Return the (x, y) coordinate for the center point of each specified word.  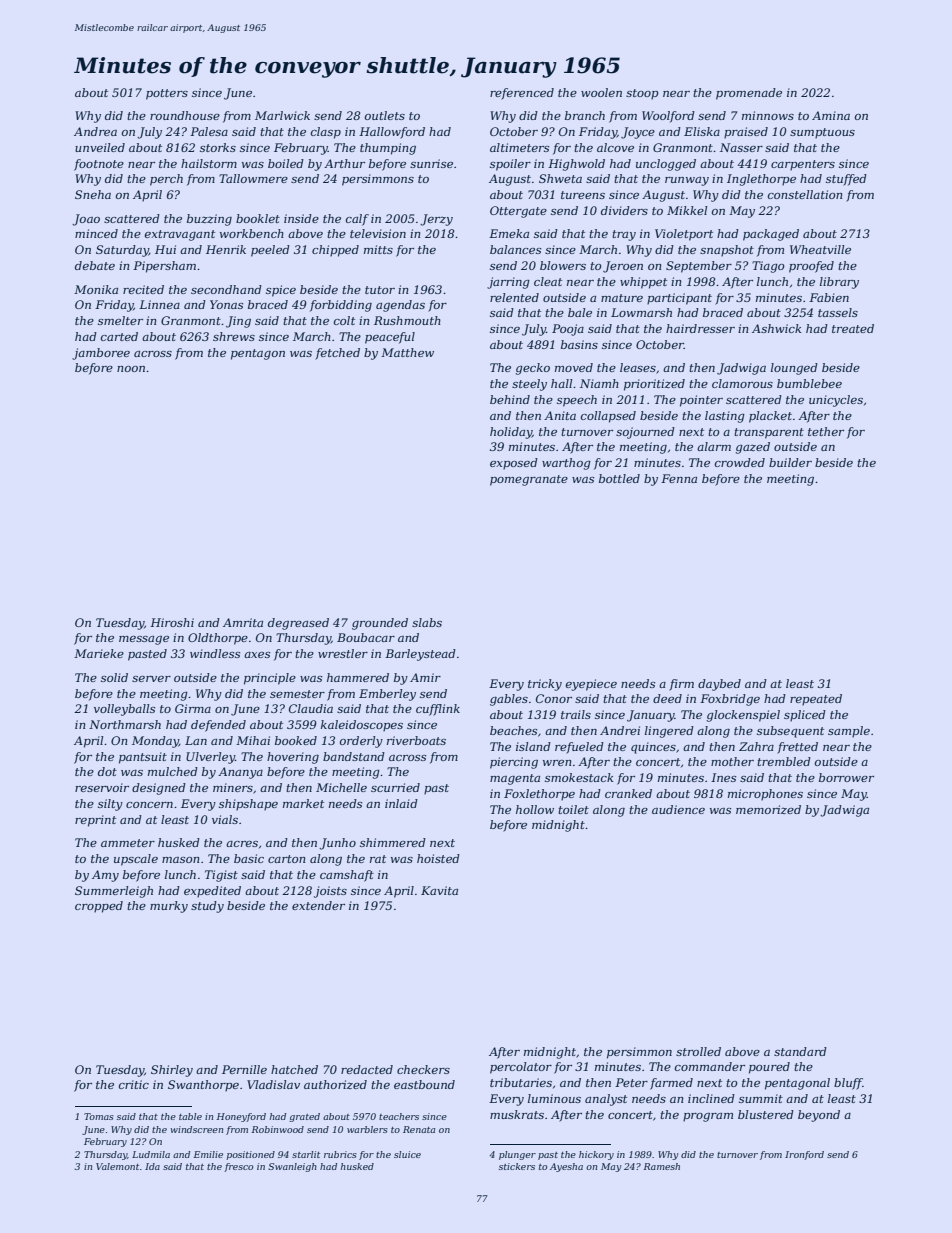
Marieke (99, 653)
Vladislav (273, 1084)
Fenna (679, 478)
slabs (427, 622)
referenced (522, 94)
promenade (749, 94)
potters (167, 94)
